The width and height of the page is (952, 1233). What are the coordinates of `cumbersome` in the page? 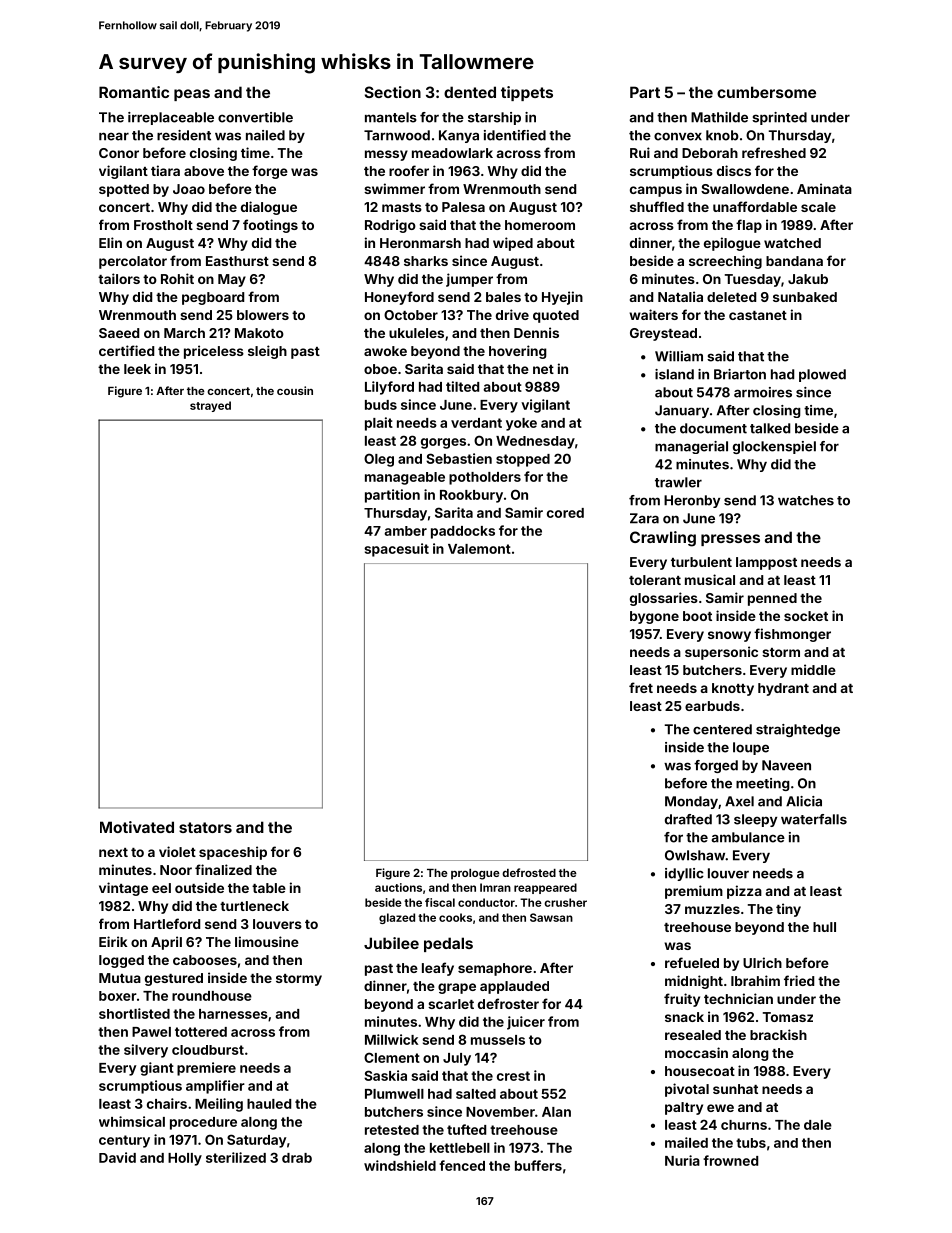 It's located at (766, 92).
